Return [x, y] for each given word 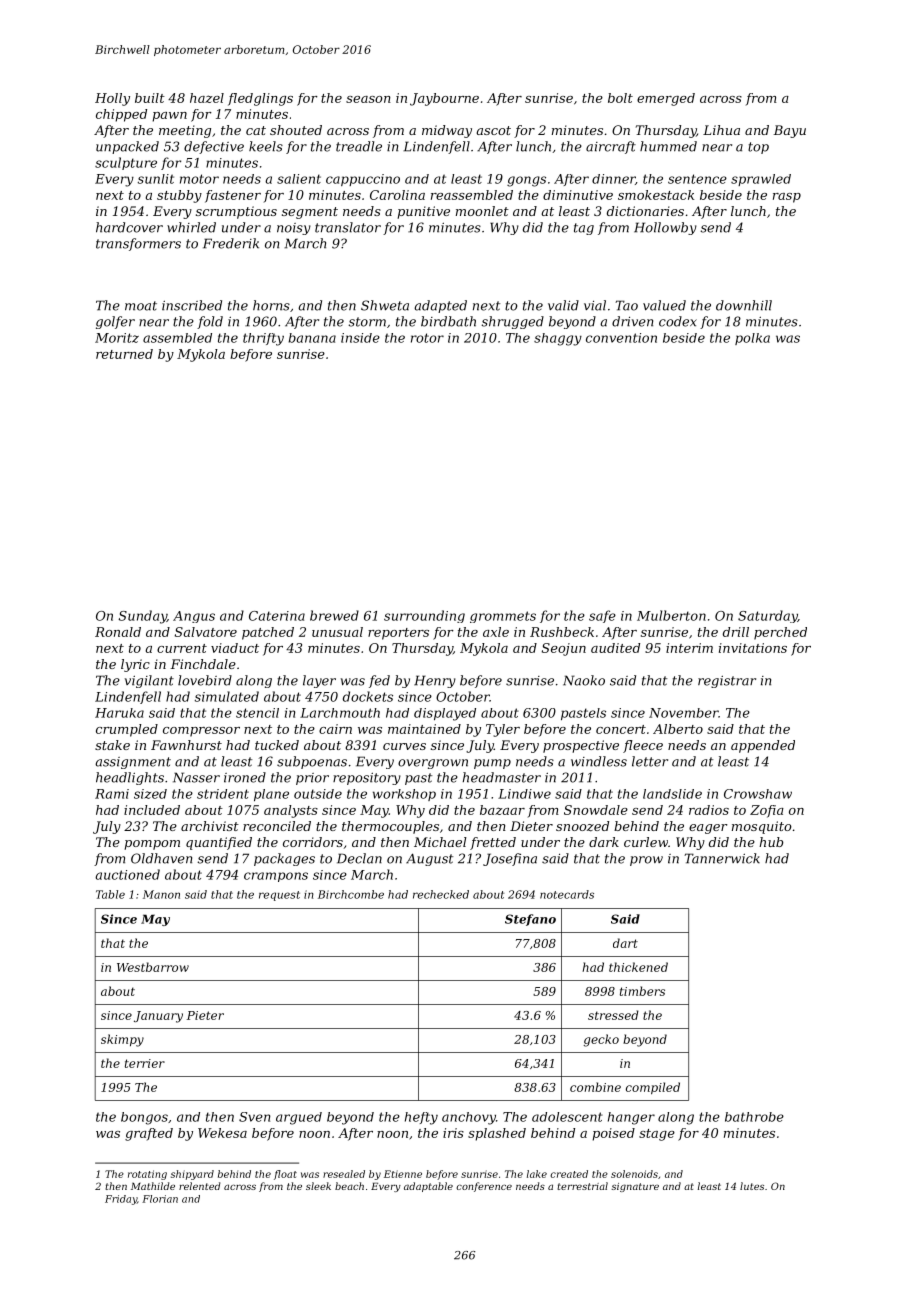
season [368, 99]
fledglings [260, 99]
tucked [277, 745]
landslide [672, 794]
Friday [121, 1200]
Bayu [789, 131]
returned [124, 354]
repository [367, 779]
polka [752, 339]
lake [537, 1174]
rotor [427, 338]
